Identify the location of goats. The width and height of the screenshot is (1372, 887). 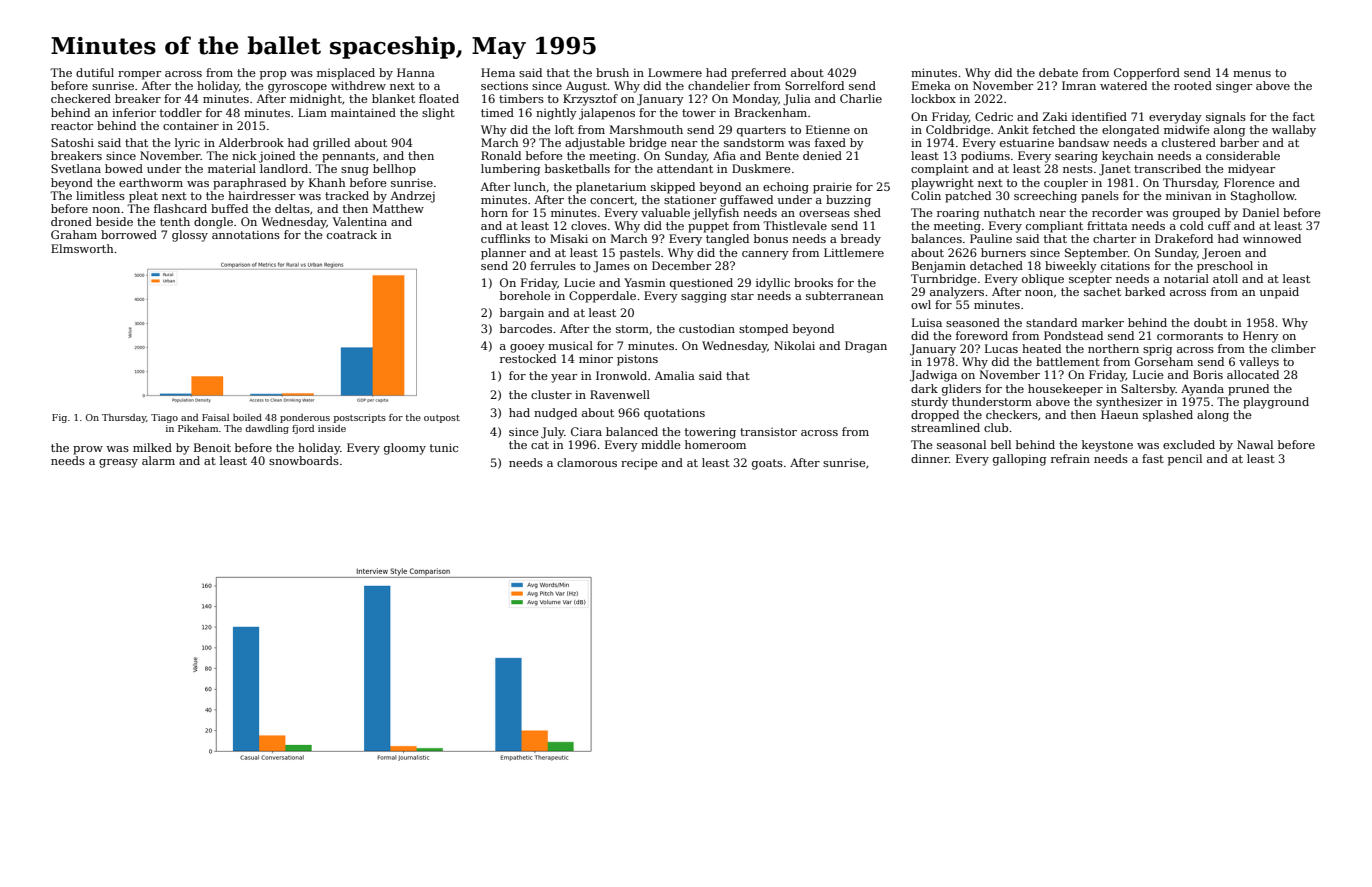
(767, 464).
